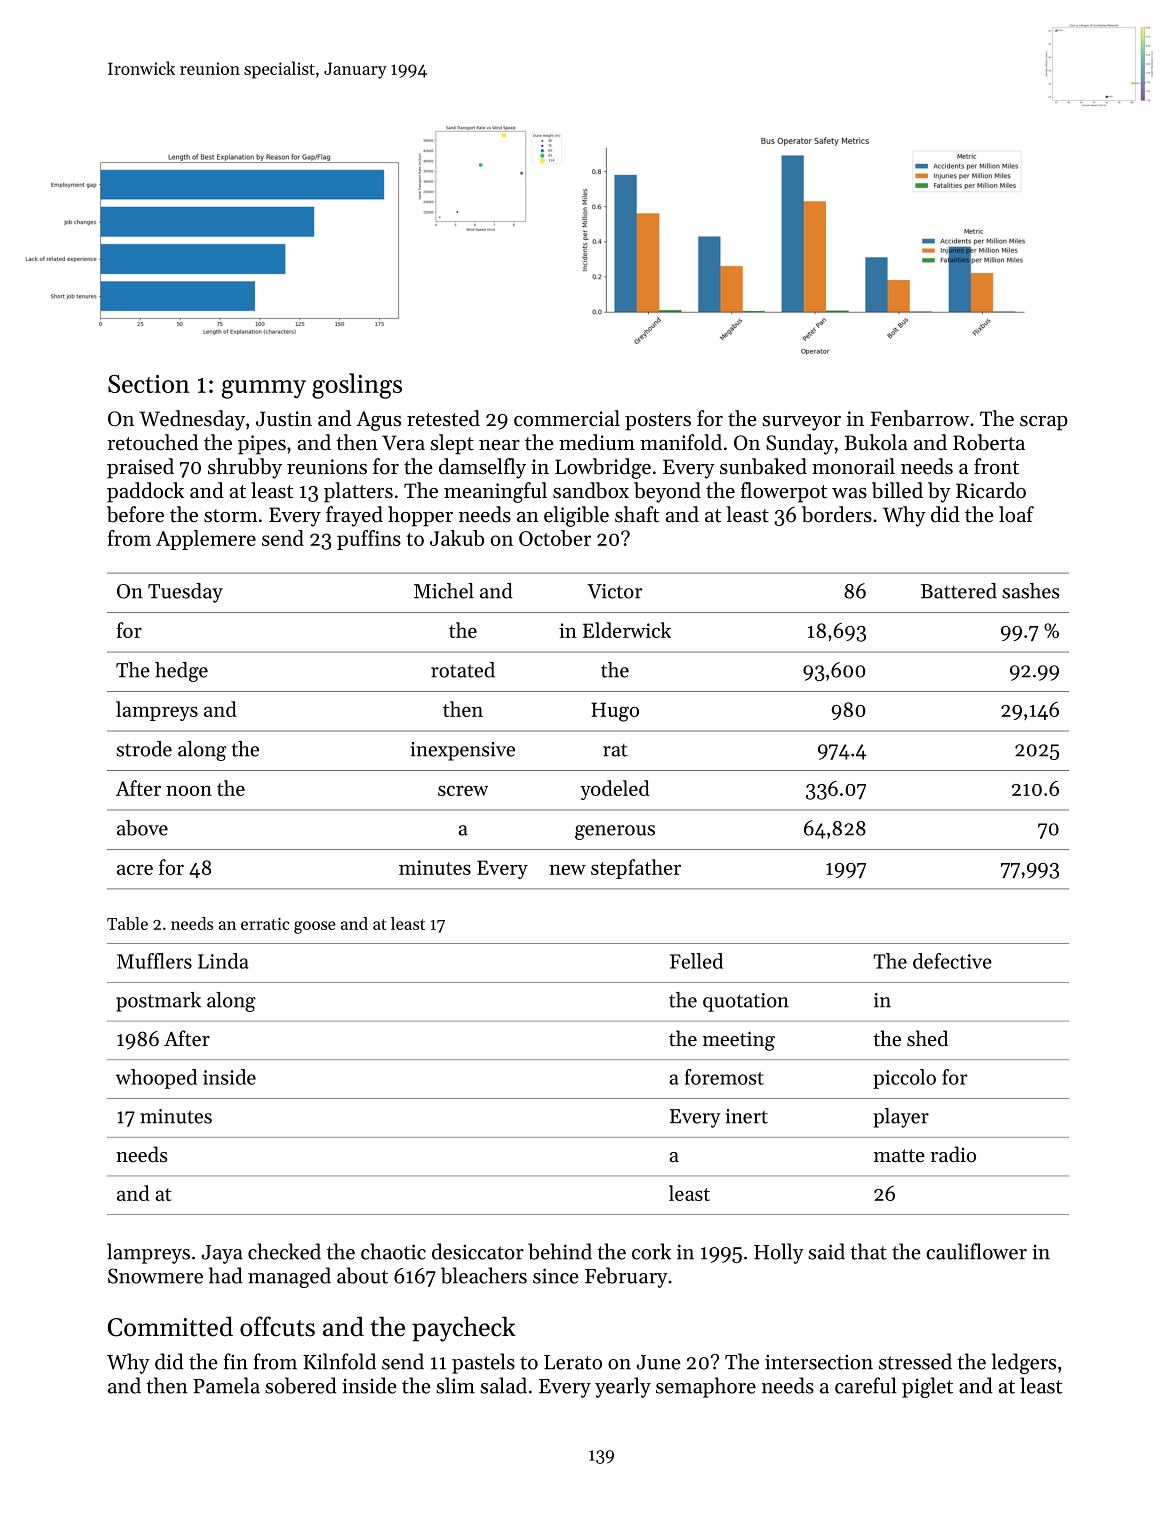 The height and width of the screenshot is (1522, 1176). Describe the element at coordinates (354, 516) in the screenshot. I see `frayed` at that location.
